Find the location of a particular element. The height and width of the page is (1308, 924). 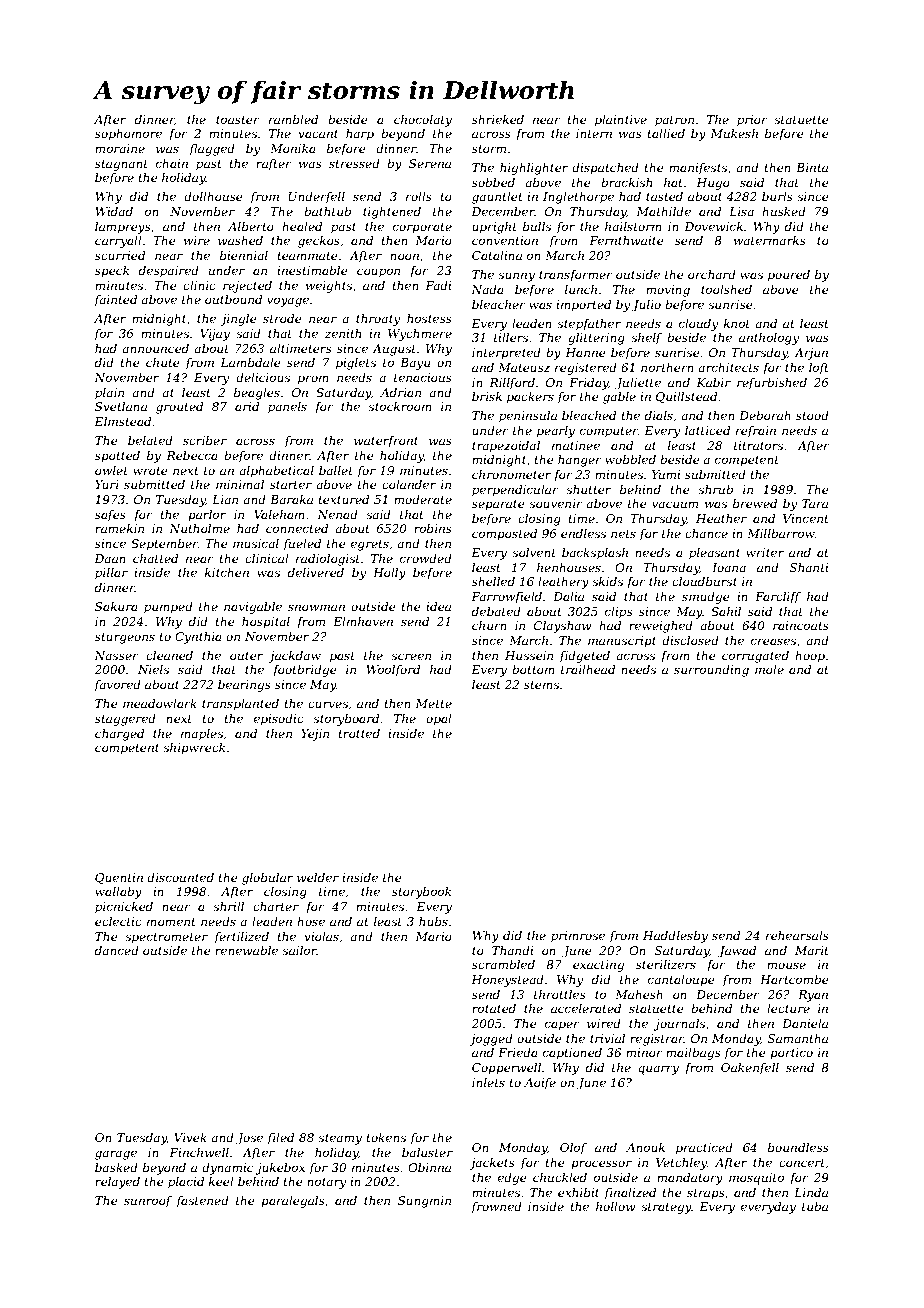

sunroof is located at coordinates (148, 1202).
